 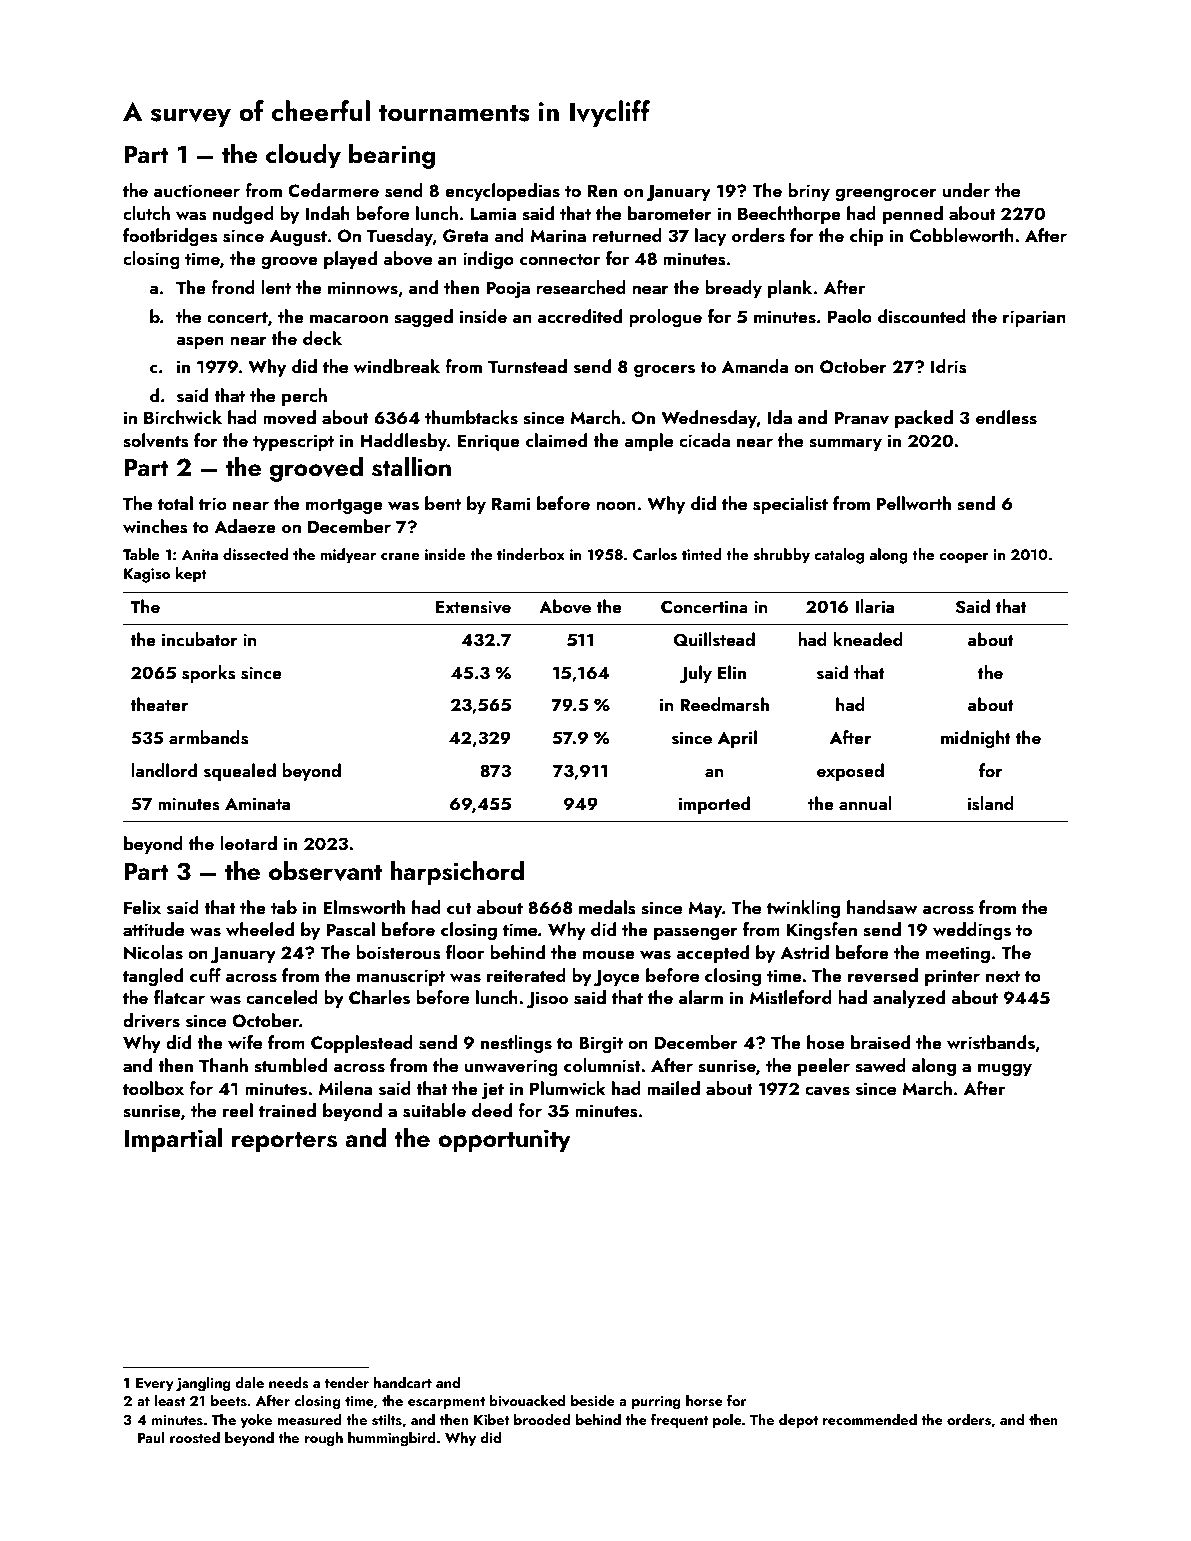 I want to click on horse, so click(x=704, y=1401).
